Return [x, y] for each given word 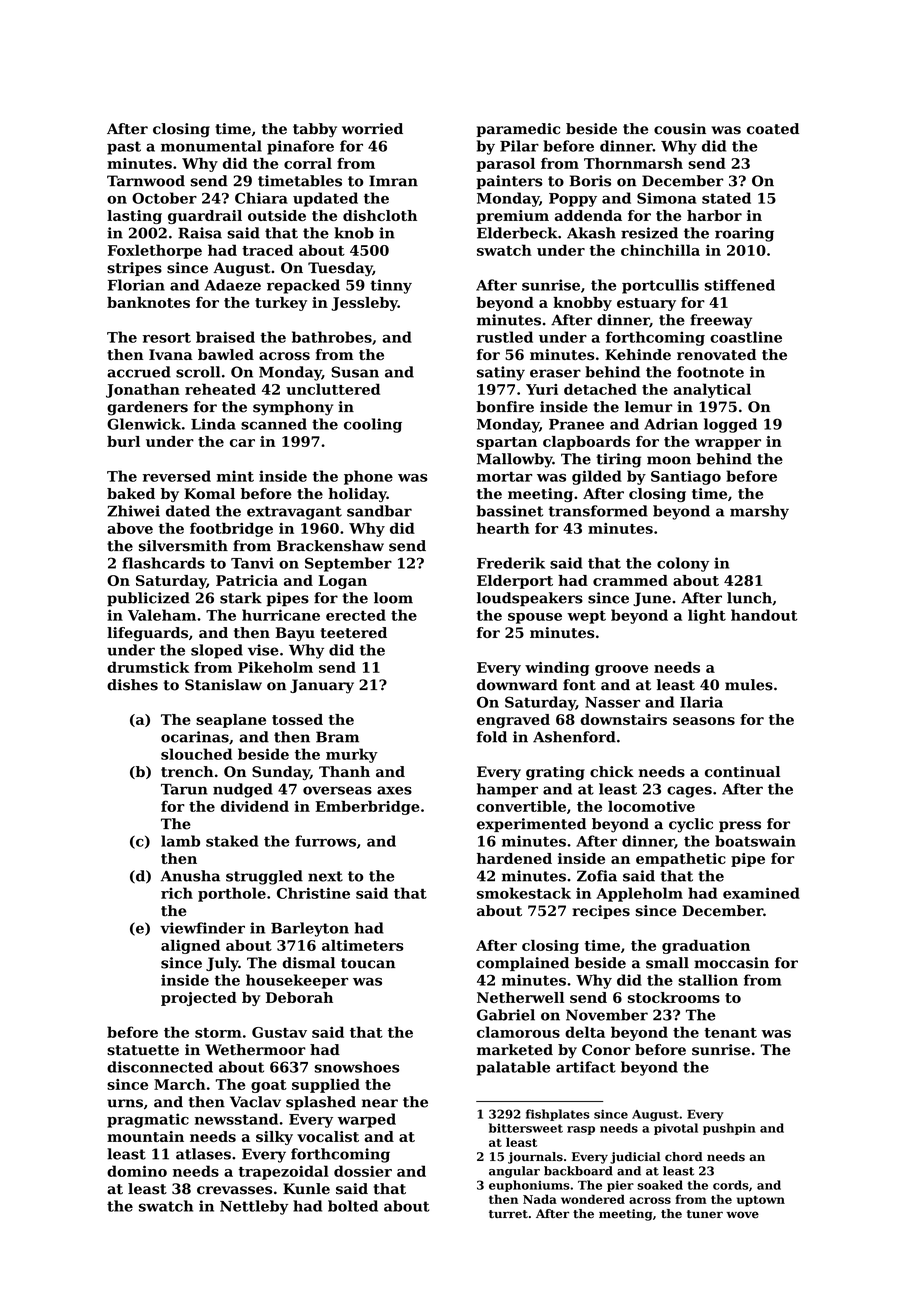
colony [683, 564]
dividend [255, 806]
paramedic [518, 130]
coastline [746, 337]
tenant [730, 1033]
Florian [136, 285]
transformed [598, 511]
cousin [680, 129]
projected [199, 999]
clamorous [518, 1032]
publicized [148, 599]
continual [742, 772]
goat [269, 1086]
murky [352, 755]
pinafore [300, 147]
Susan [355, 372]
